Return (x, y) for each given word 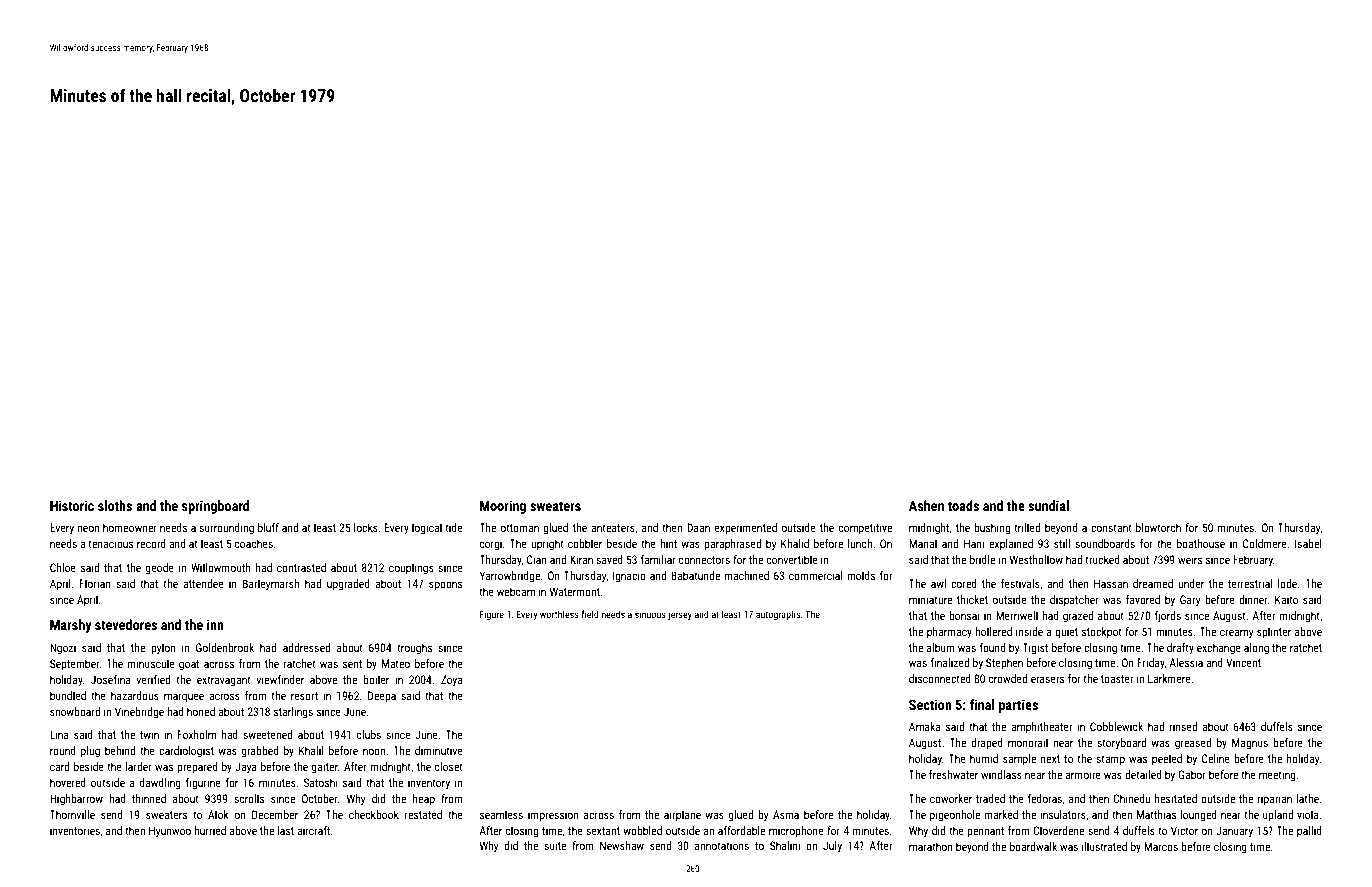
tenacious (110, 543)
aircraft (313, 830)
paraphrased (732, 545)
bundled (68, 695)
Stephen (1004, 664)
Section (930, 704)
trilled (1027, 527)
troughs (414, 649)
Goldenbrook (225, 647)
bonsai (964, 615)
